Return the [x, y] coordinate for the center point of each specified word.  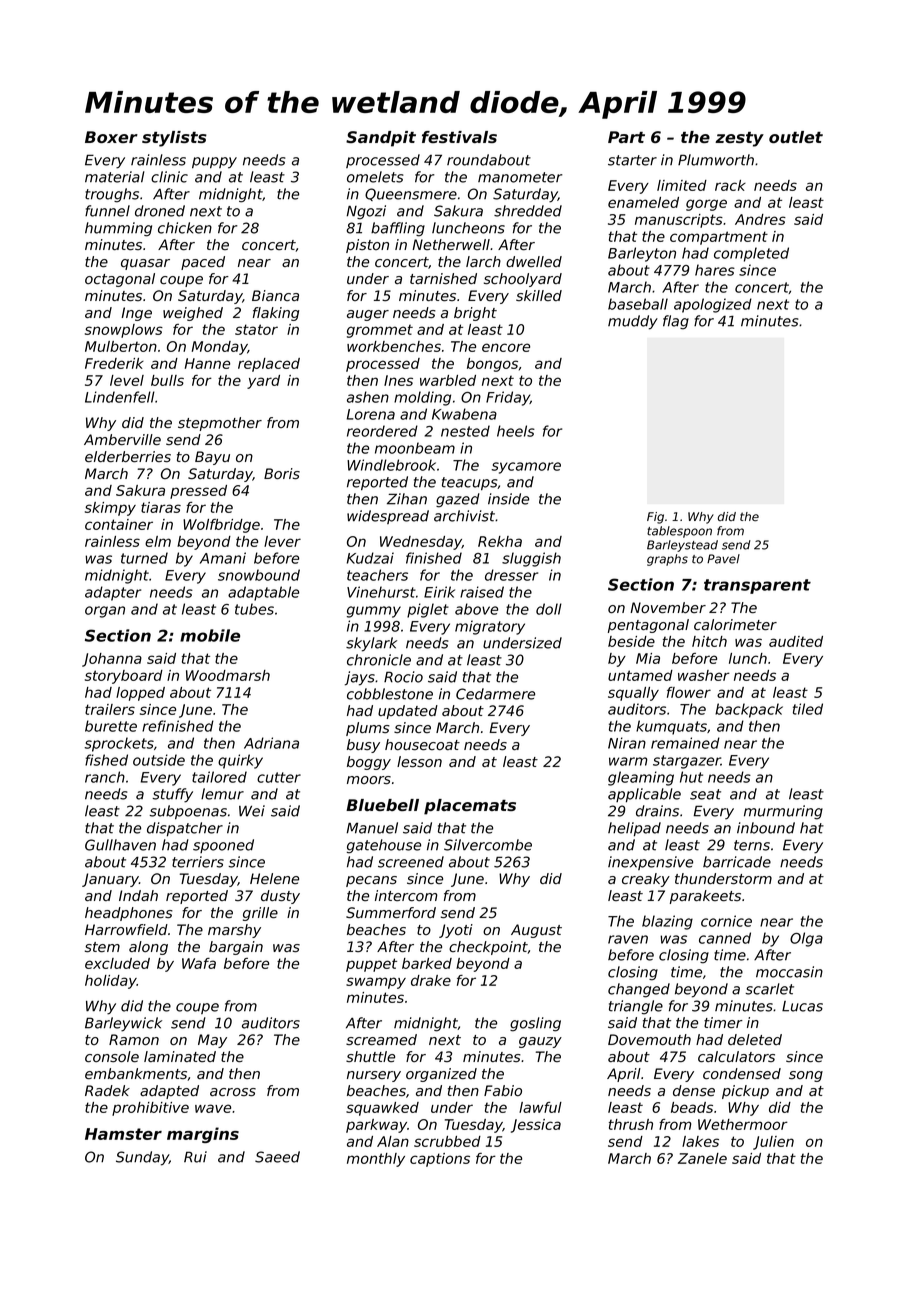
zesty [739, 139]
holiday [111, 982]
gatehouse [384, 846]
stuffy [172, 795]
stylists [174, 139]
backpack [749, 710]
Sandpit [381, 139]
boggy [369, 763]
